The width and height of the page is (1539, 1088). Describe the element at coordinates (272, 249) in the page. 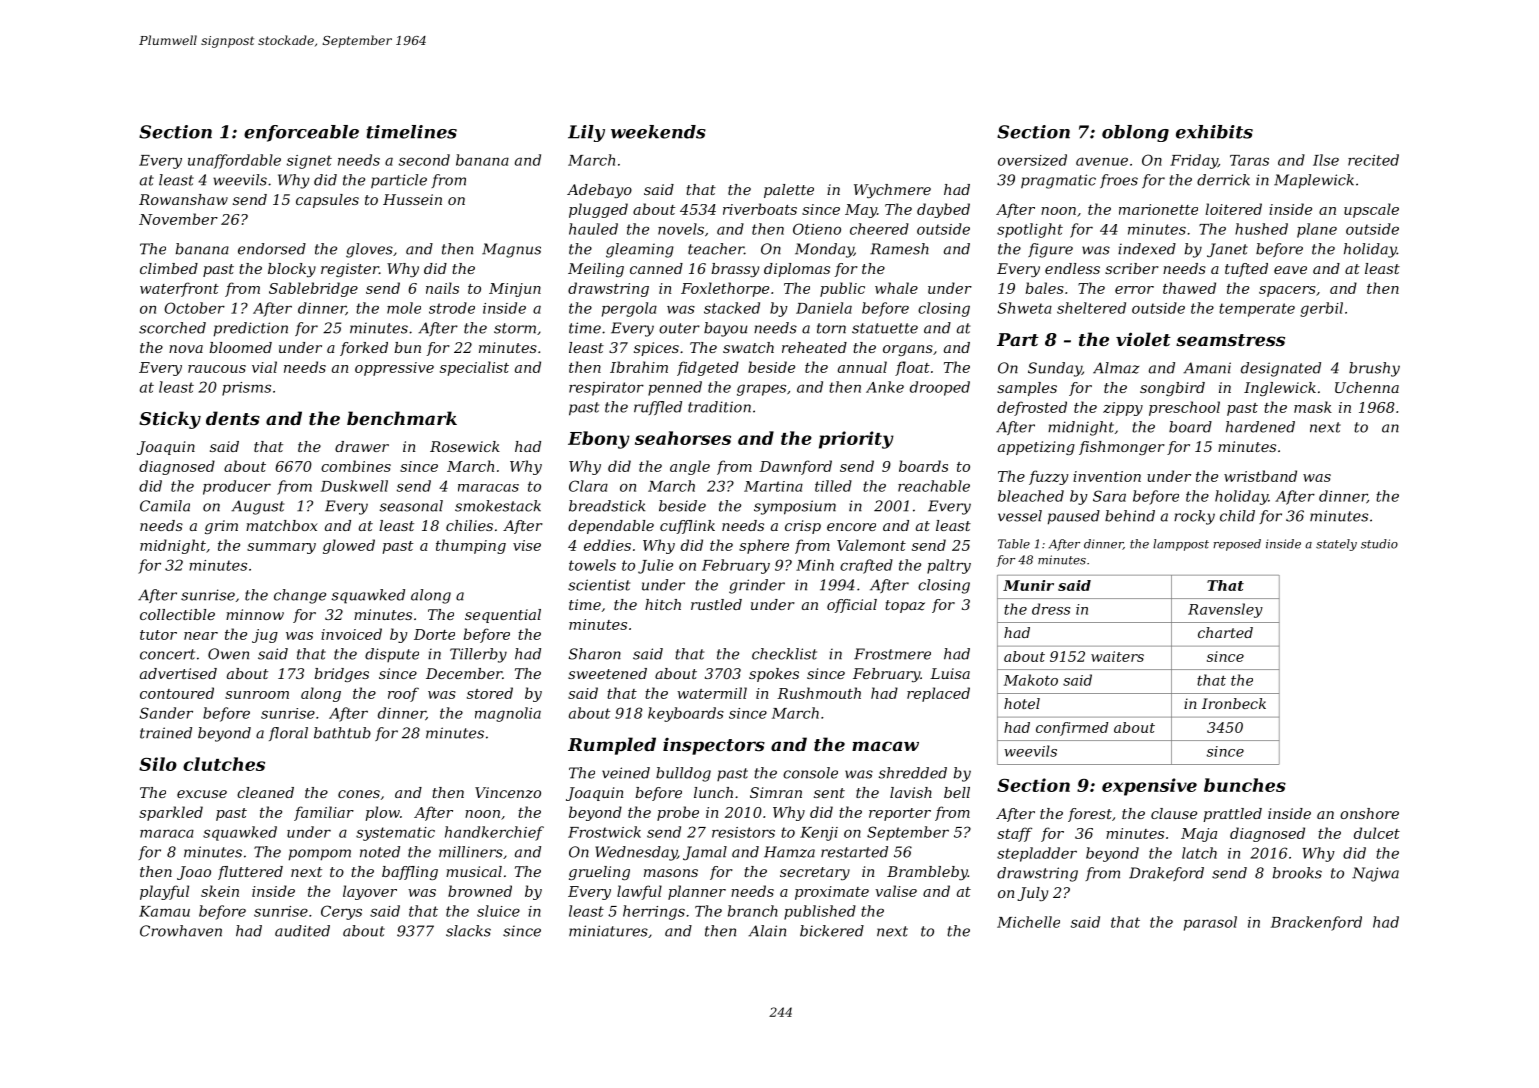

I see `endorsed` at that location.
